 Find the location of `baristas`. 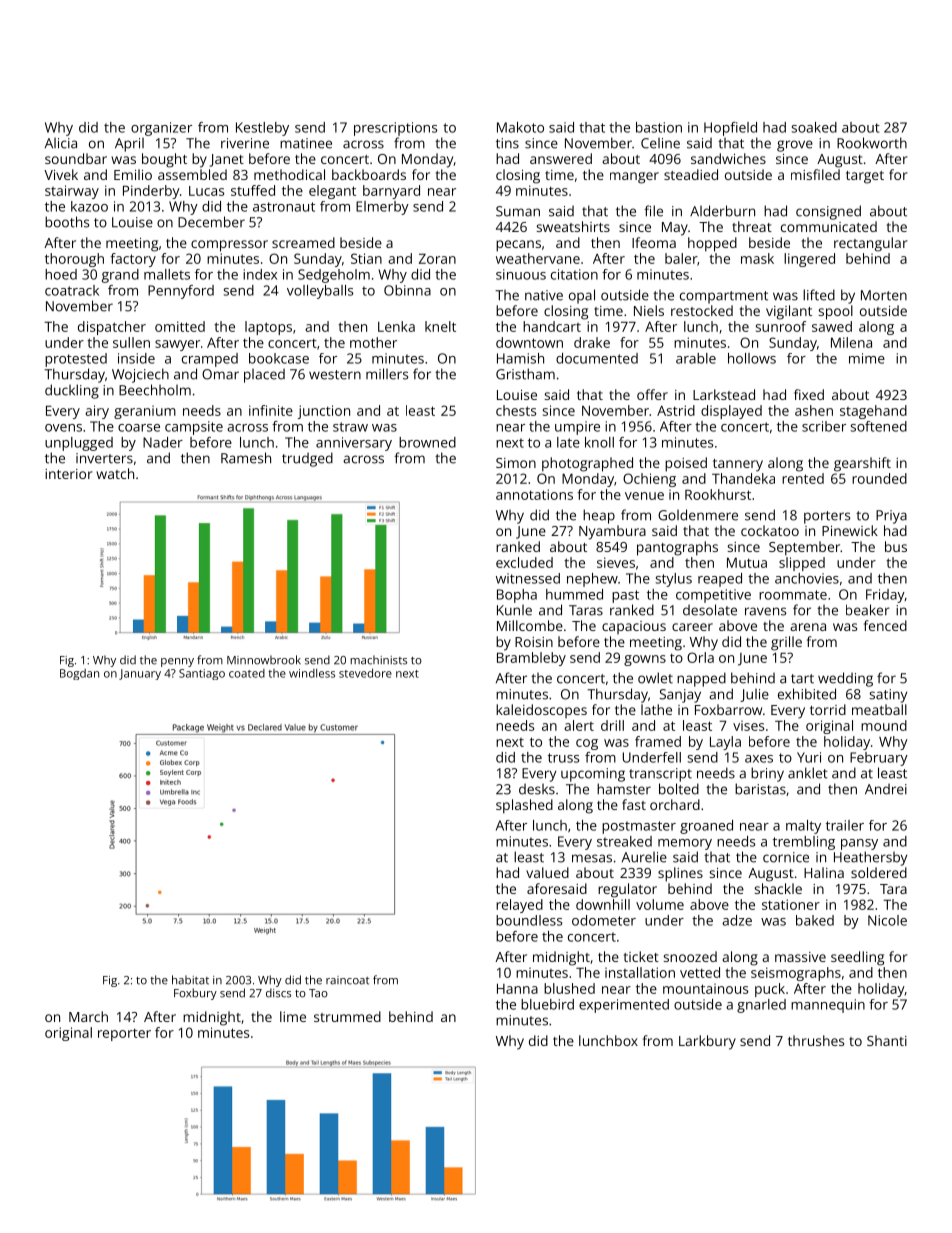

baristas is located at coordinates (760, 789).
